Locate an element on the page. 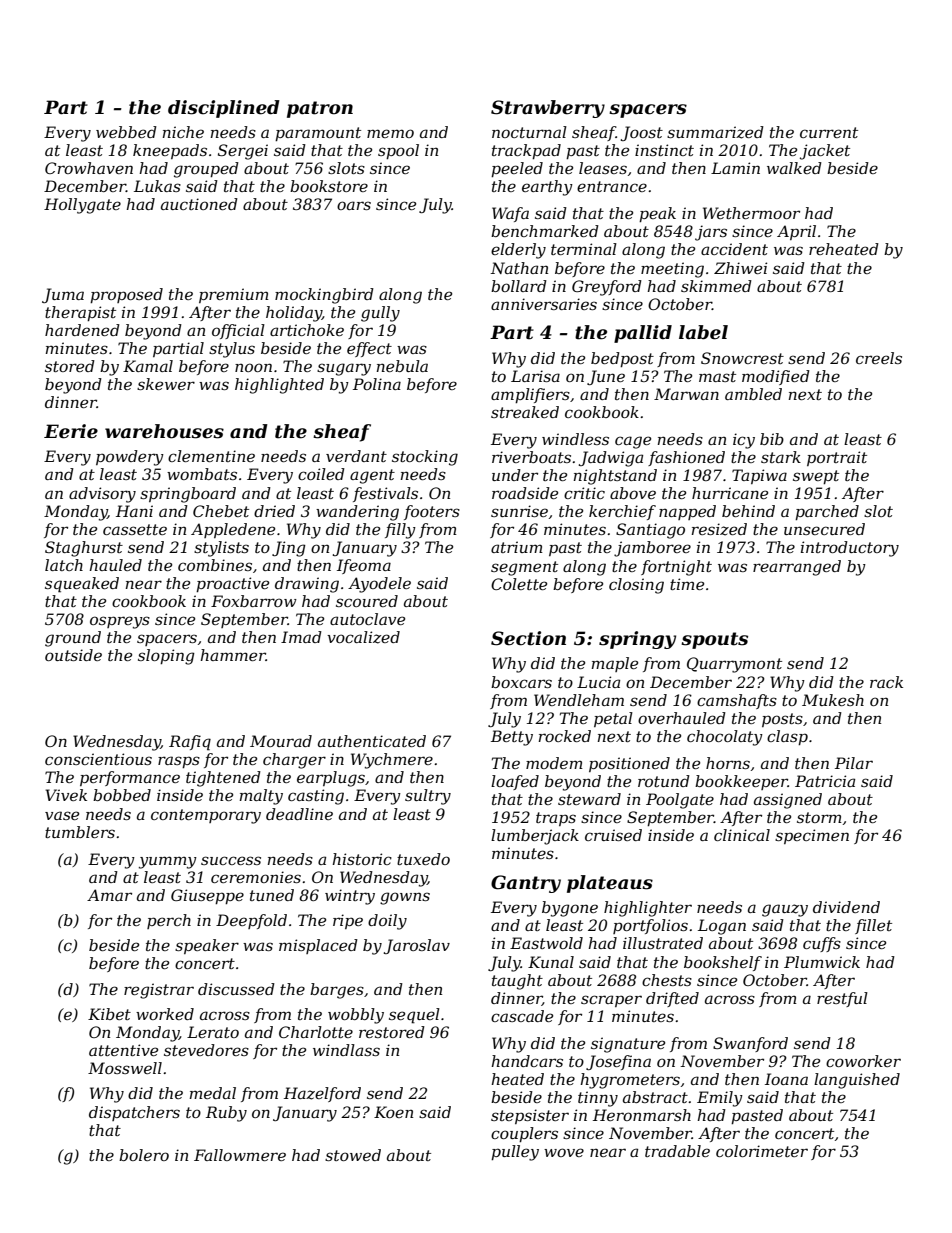 This image has width=952, height=1233. Strawberry is located at coordinates (548, 109).
